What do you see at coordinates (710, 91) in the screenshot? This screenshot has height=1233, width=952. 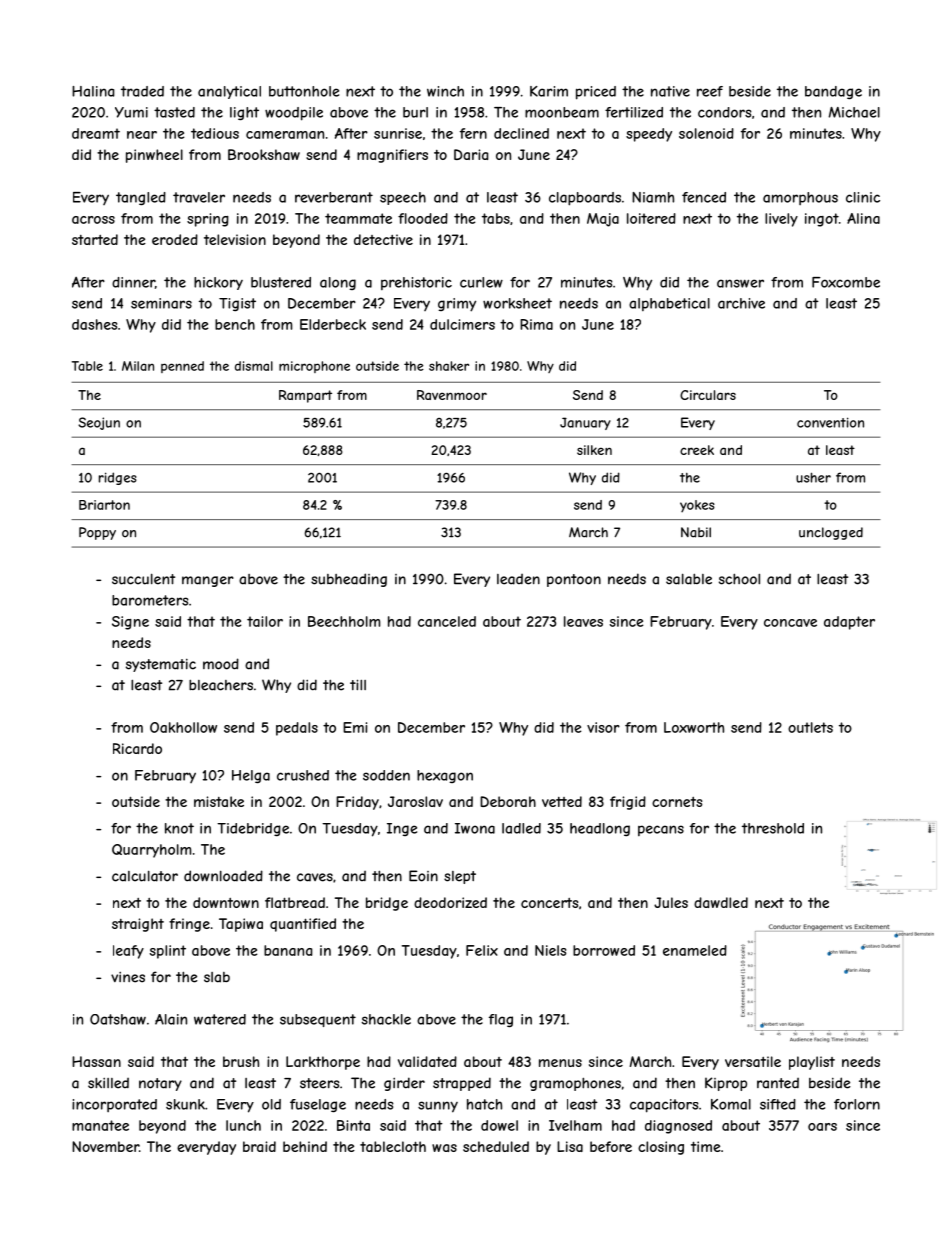 I see `reef` at bounding box center [710, 91].
